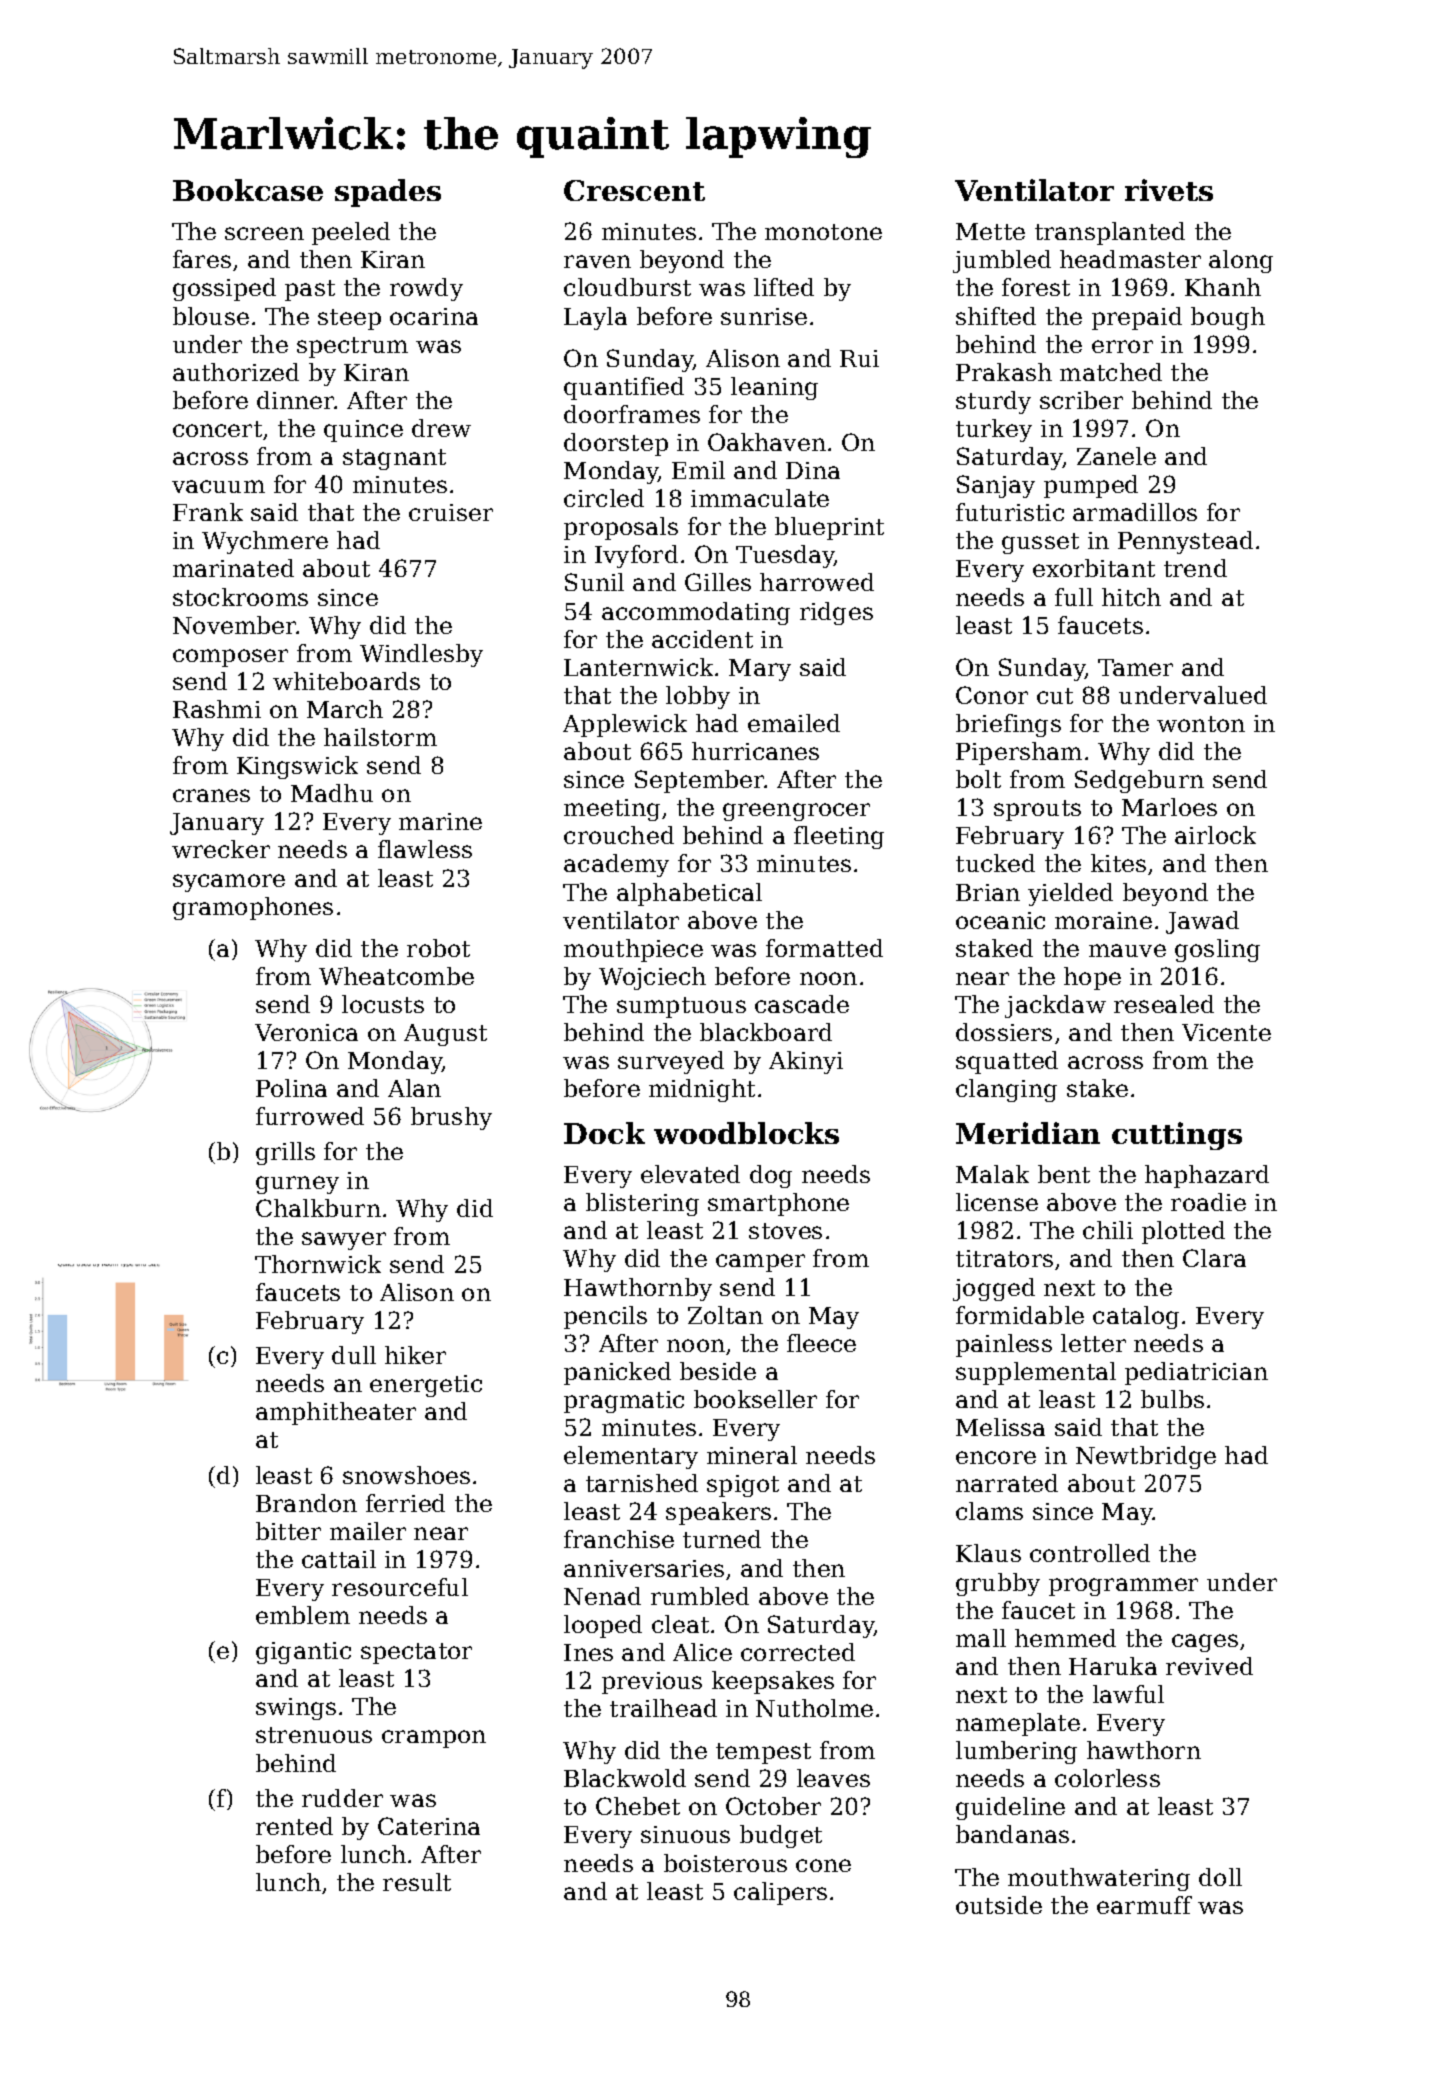 The image size is (1450, 2100). I want to click on gramophones, so click(253, 908).
